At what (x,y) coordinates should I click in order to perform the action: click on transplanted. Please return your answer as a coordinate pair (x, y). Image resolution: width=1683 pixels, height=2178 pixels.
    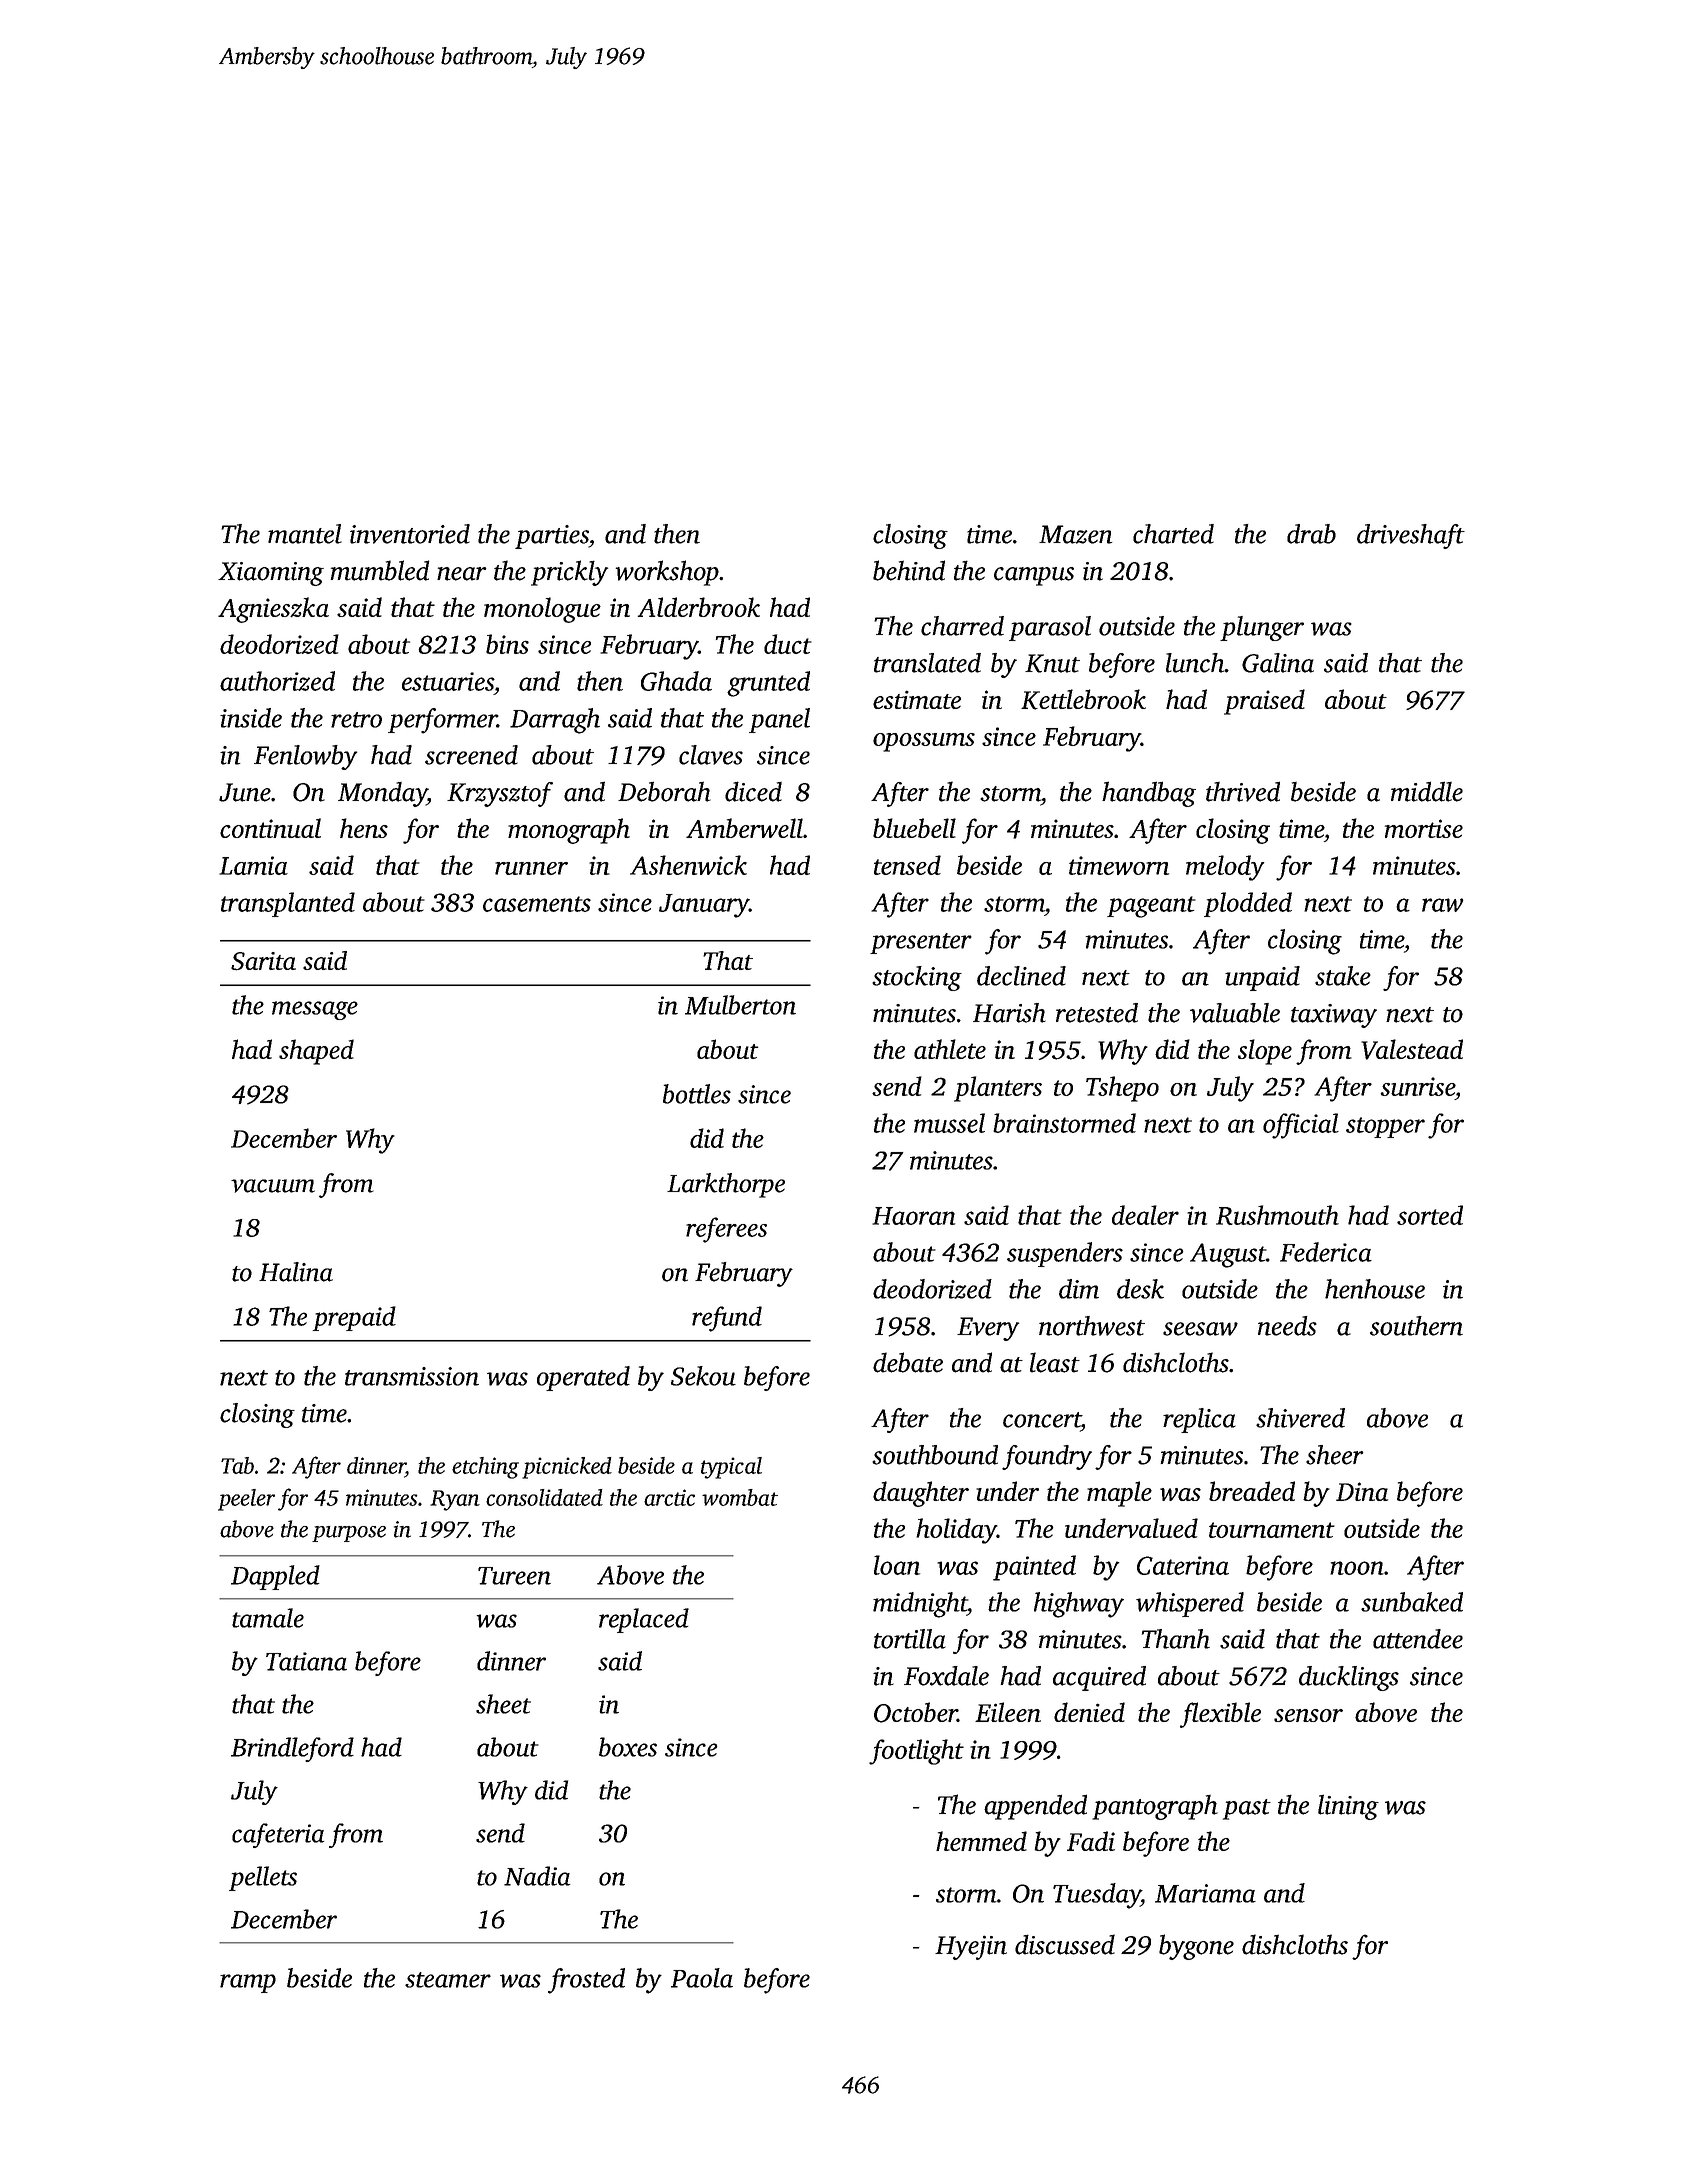
    Looking at the image, I should click on (288, 904).
